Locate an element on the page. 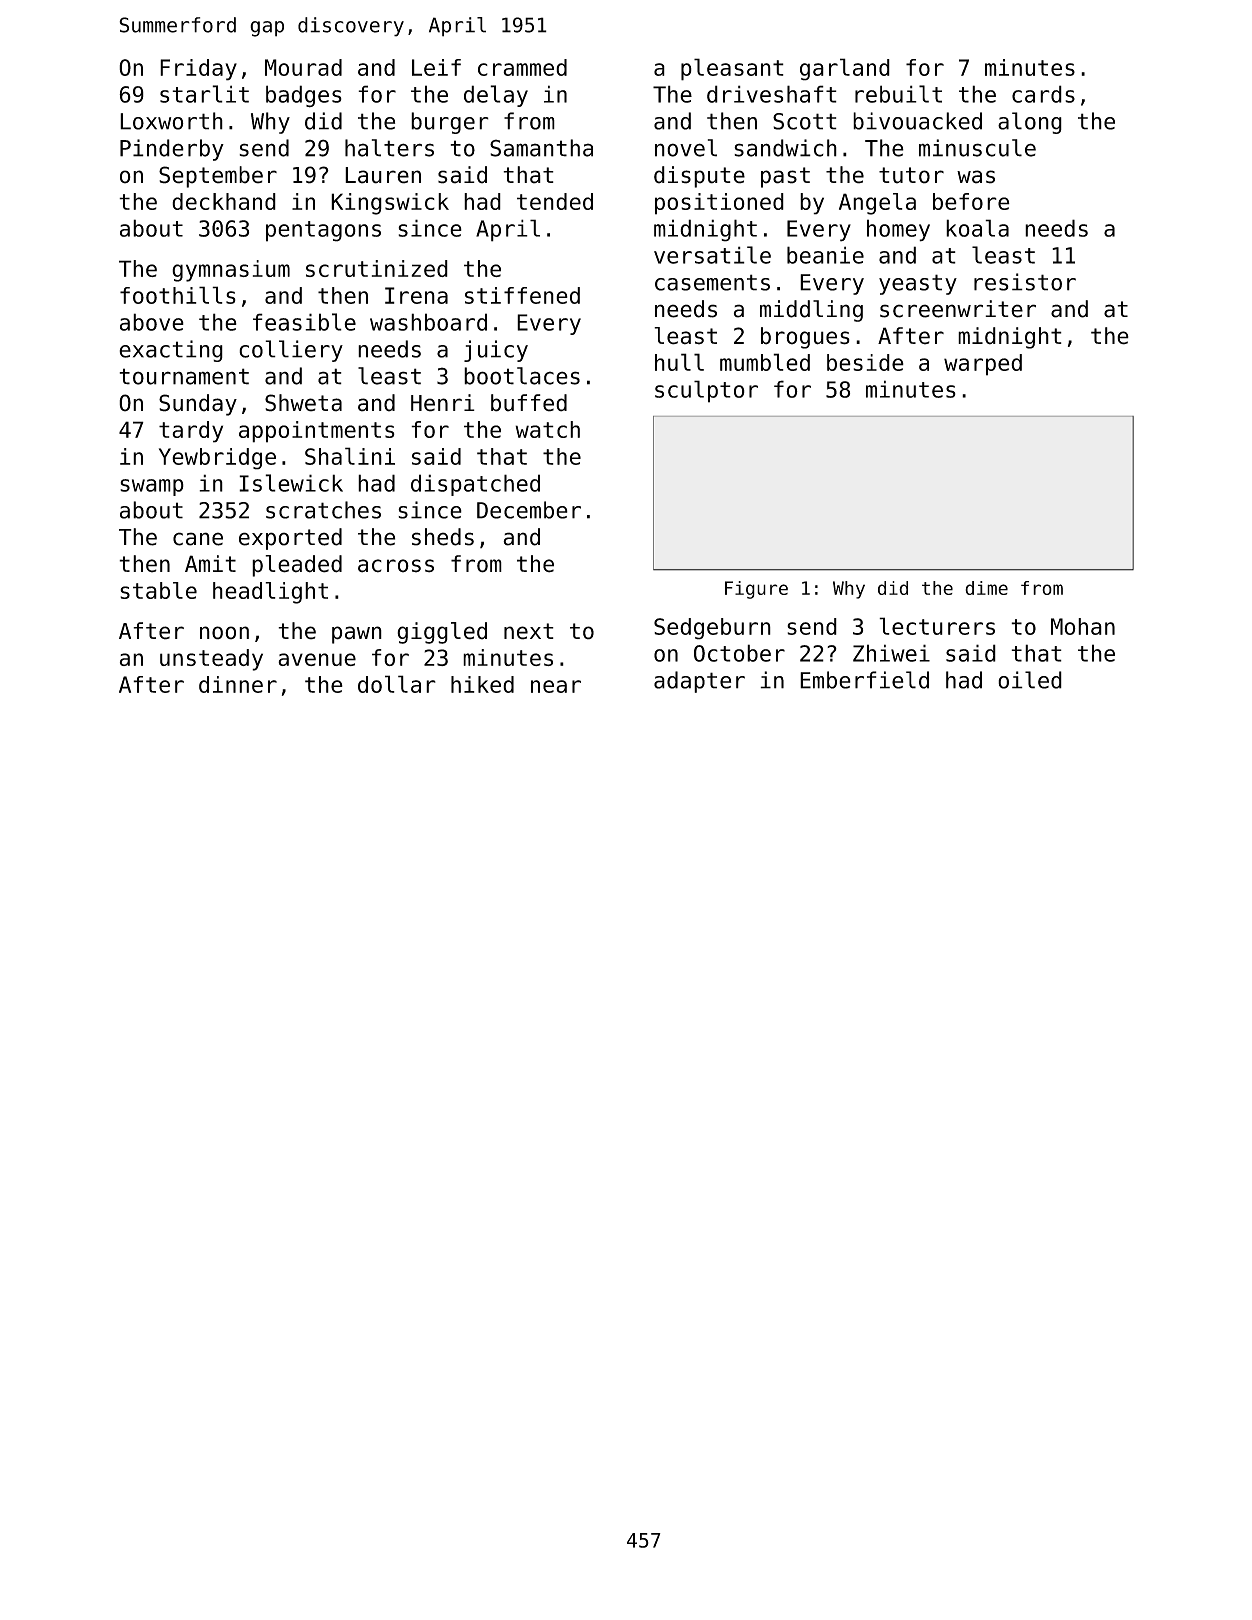 The height and width of the page is (1620, 1252). exacting is located at coordinates (171, 351).
